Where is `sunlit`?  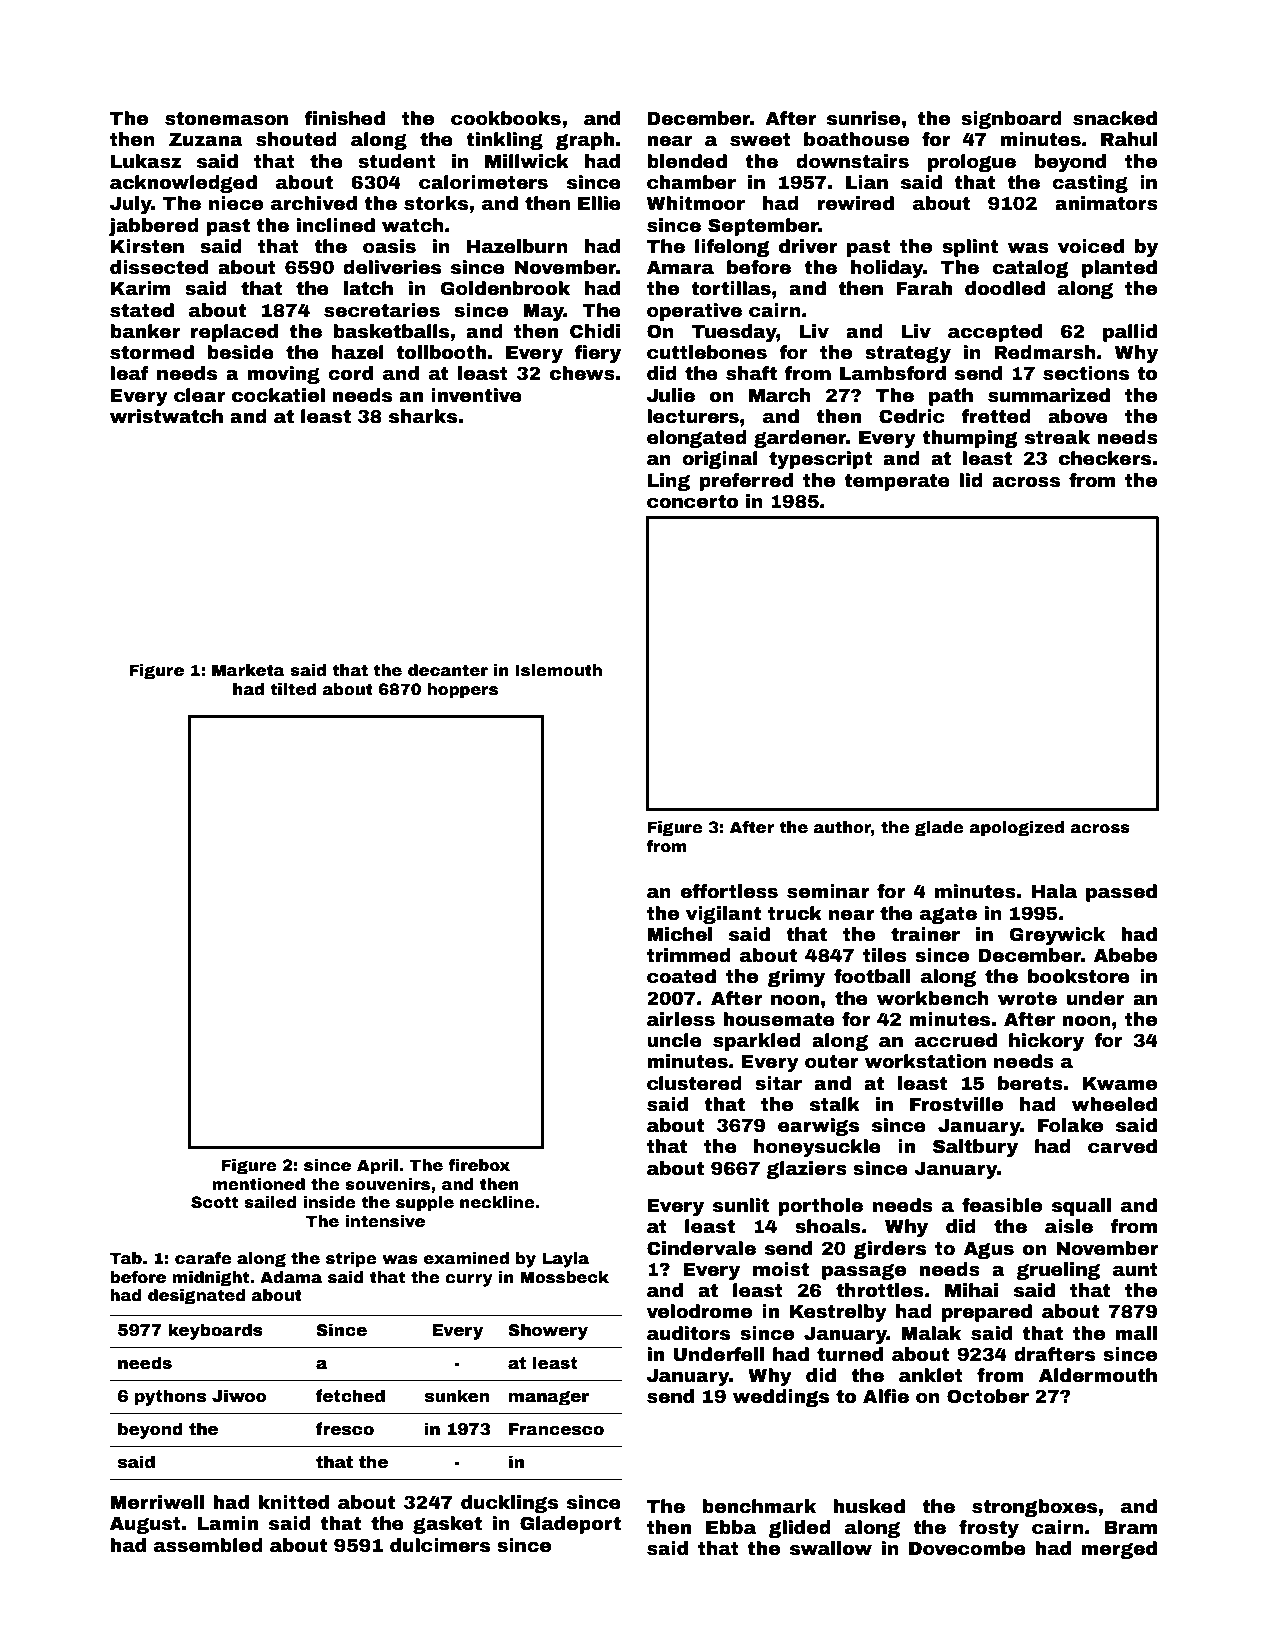
sunlit is located at coordinates (741, 1205).
